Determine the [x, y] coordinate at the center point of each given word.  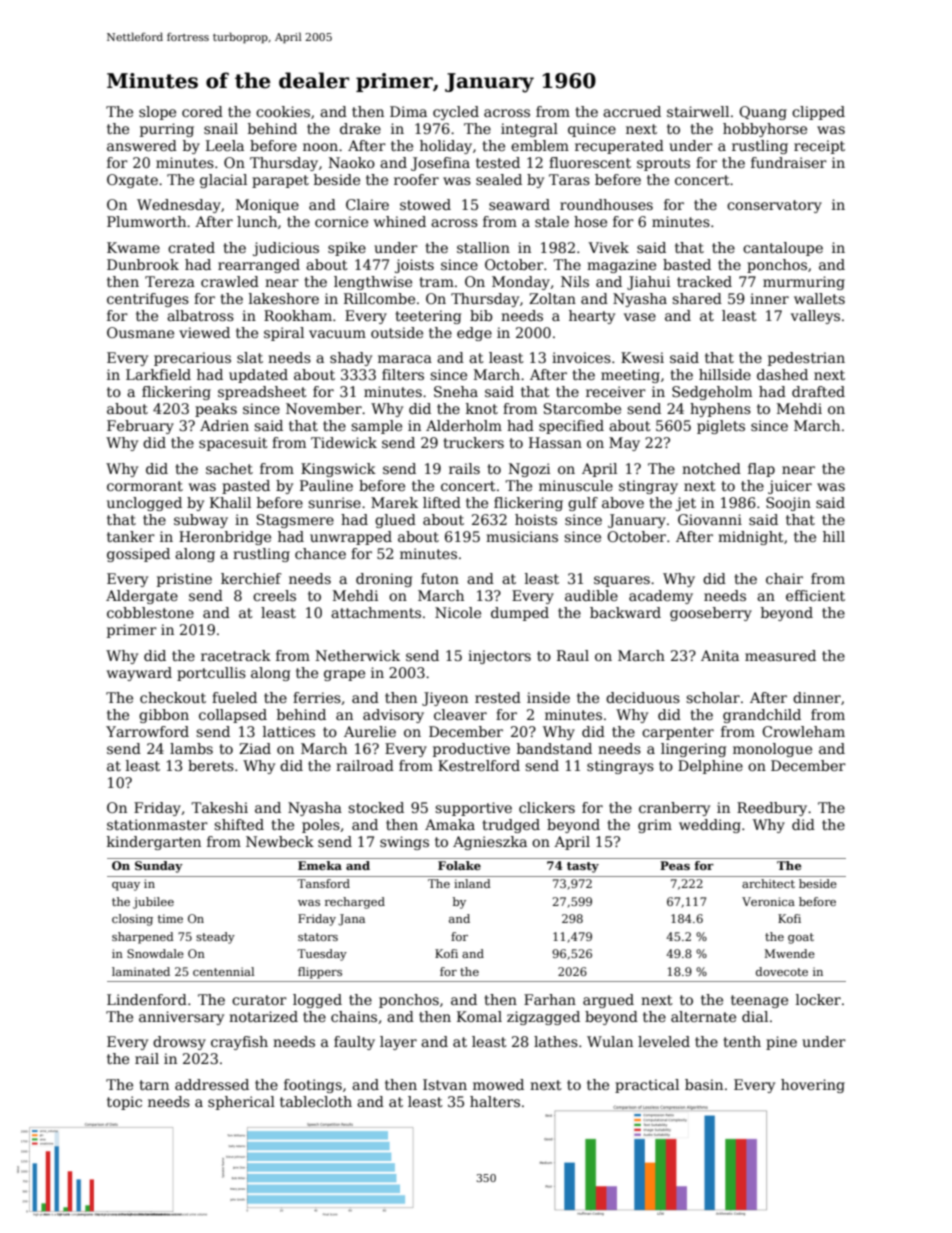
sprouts [663, 164]
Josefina [440, 164]
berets [211, 765]
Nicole [458, 612]
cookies [283, 111]
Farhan [550, 999]
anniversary [181, 1018]
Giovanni [710, 519]
